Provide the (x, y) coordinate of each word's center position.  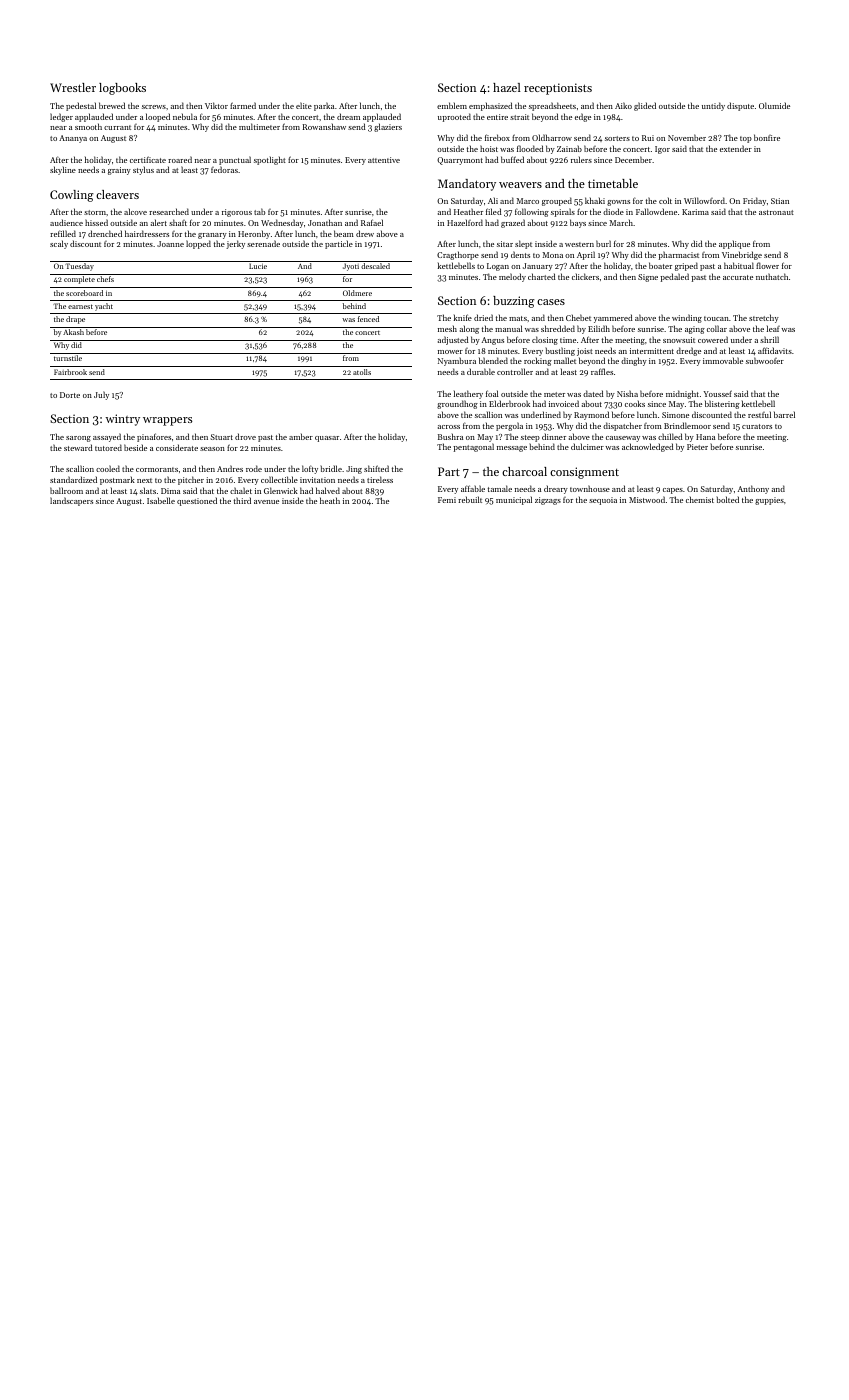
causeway (623, 439)
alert (159, 222)
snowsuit (679, 340)
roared (180, 159)
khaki (595, 200)
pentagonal (473, 447)
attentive (384, 160)
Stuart (221, 437)
